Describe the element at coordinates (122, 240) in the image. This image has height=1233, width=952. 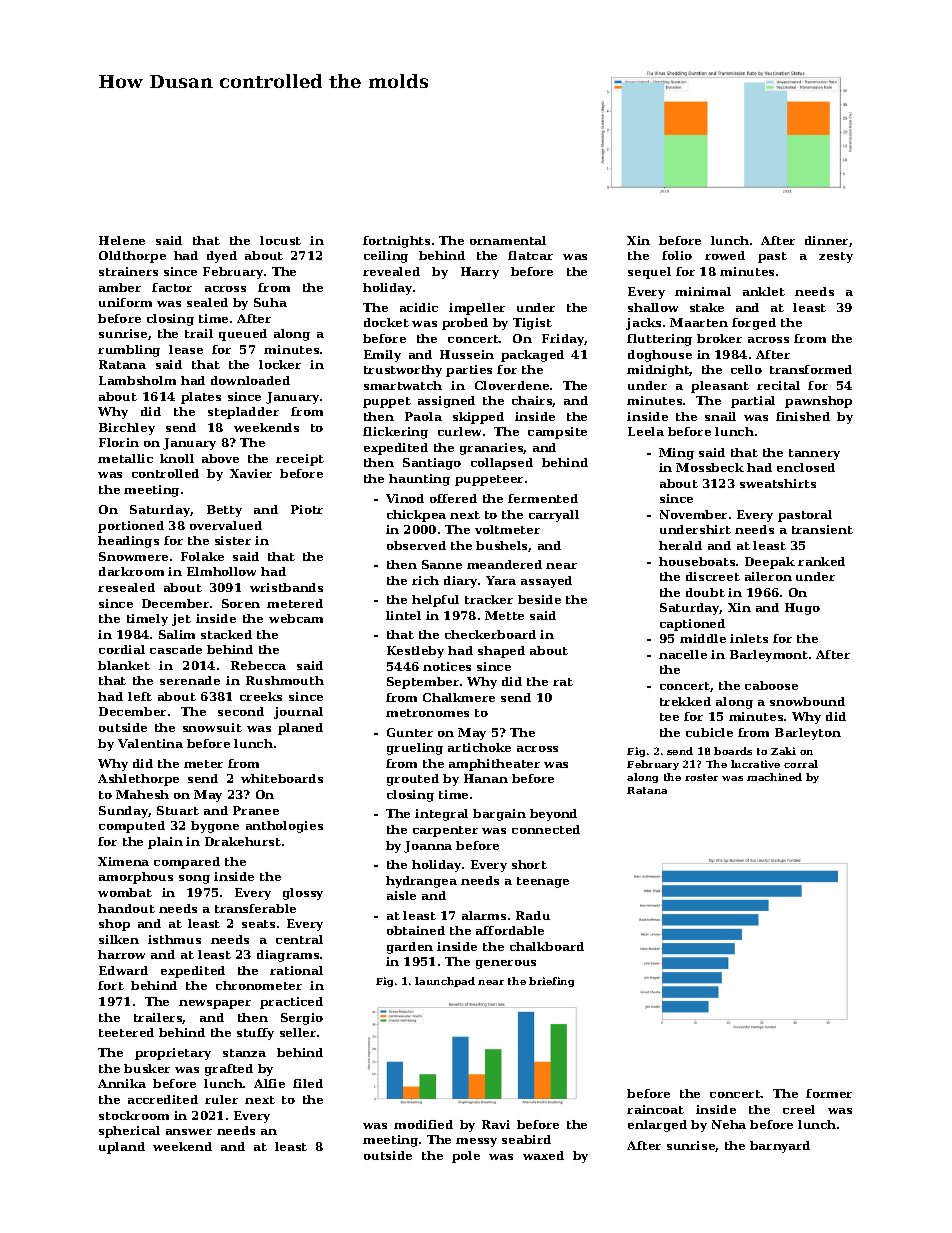
I see `Helene` at that location.
